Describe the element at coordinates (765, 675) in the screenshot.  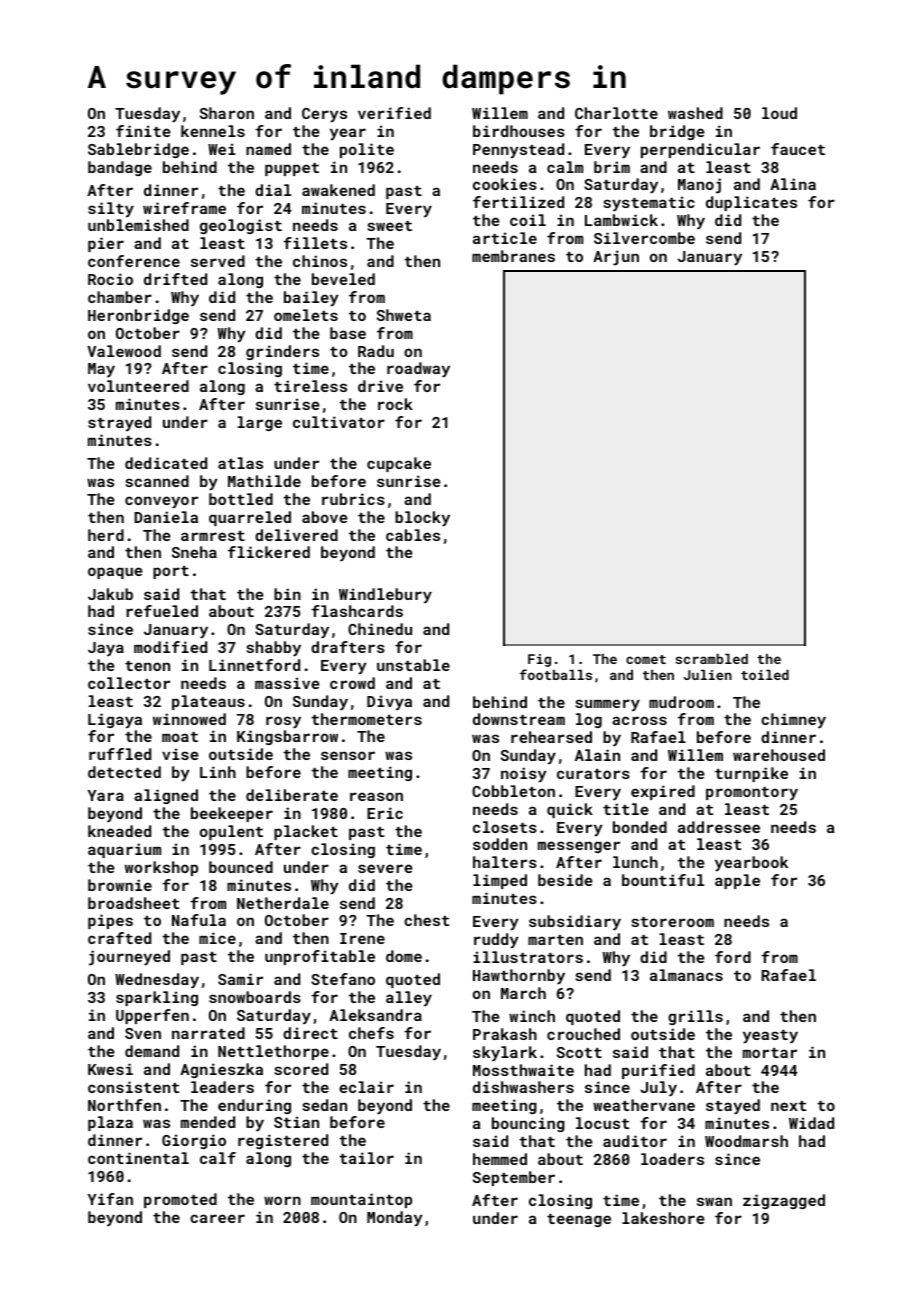
I see `toiled` at that location.
